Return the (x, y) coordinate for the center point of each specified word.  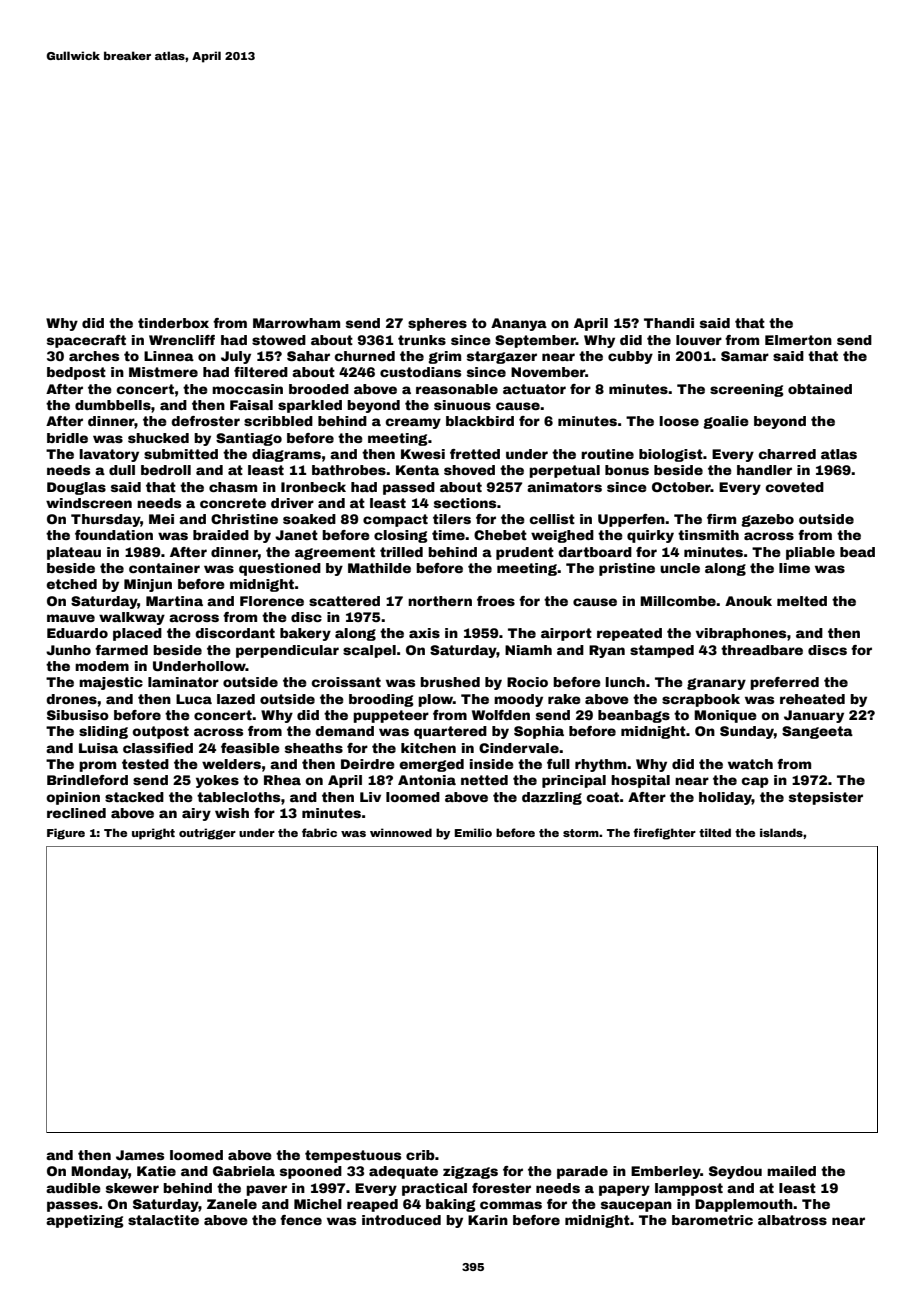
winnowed (401, 832)
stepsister (826, 798)
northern (440, 601)
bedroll (166, 470)
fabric (319, 832)
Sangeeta (817, 732)
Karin (488, 1220)
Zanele (232, 1204)
